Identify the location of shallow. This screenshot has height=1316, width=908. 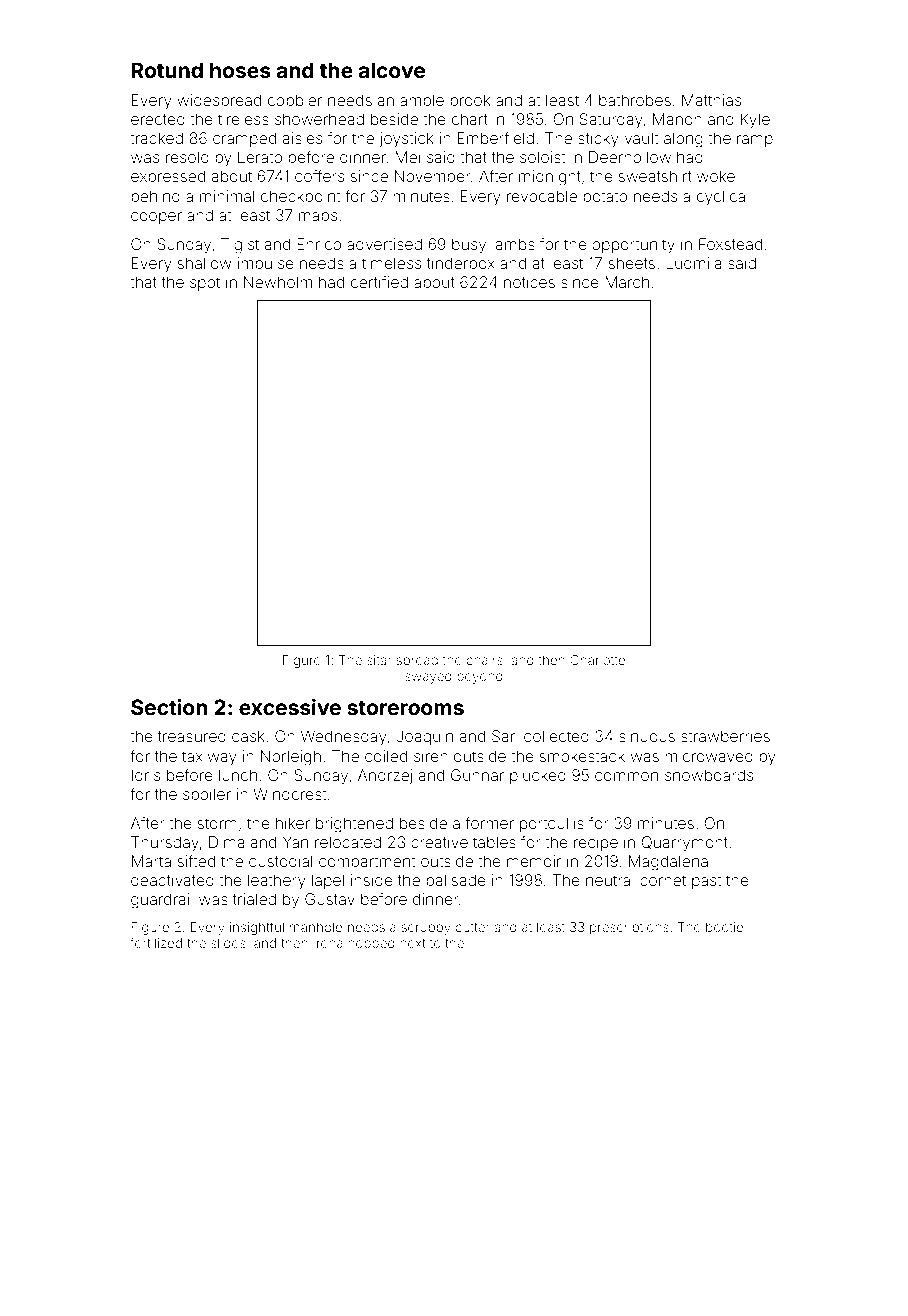
(205, 263).
